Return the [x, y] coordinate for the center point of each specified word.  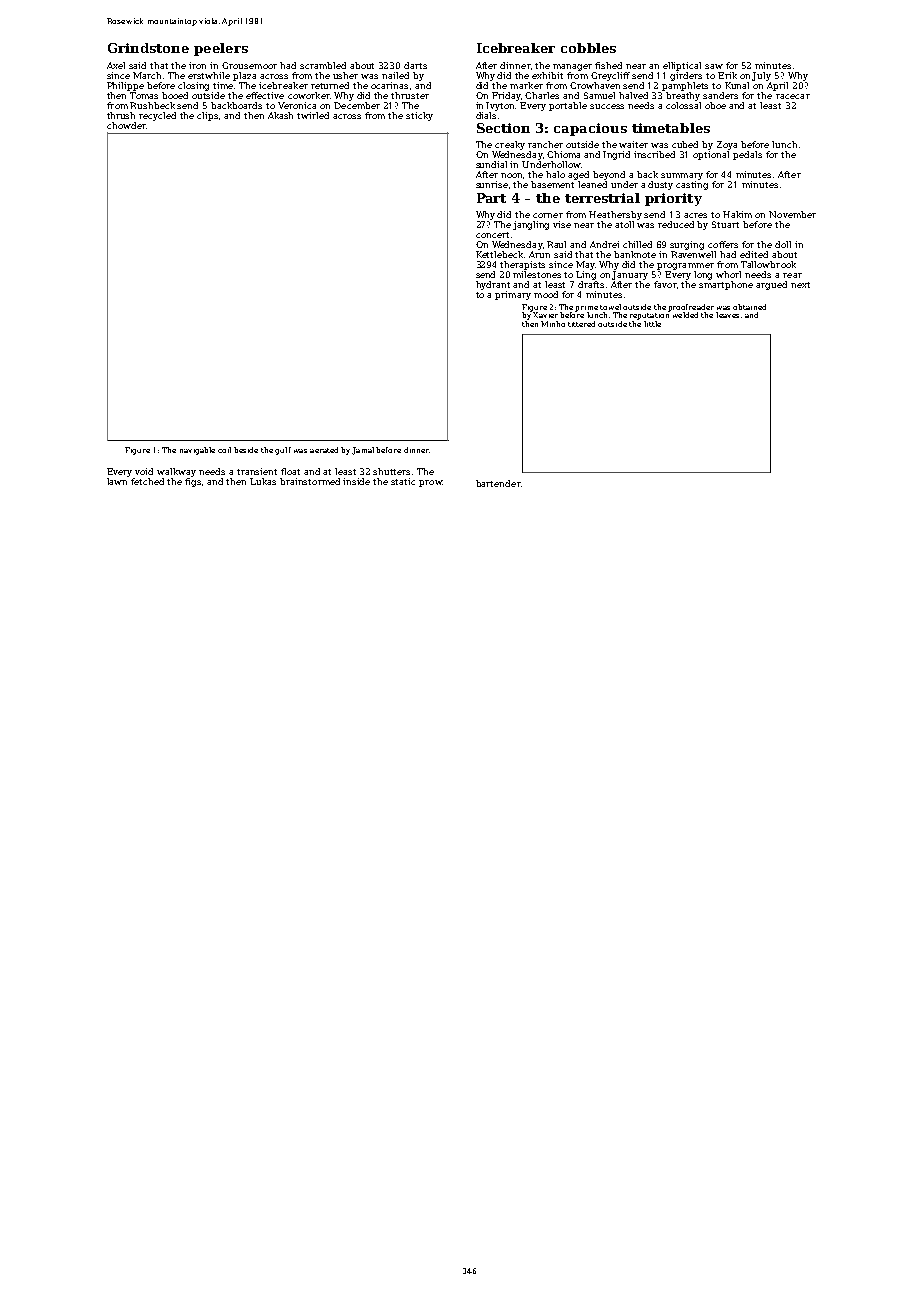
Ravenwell [693, 254]
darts [415, 65]
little [652, 324]
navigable [197, 451]
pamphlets [685, 86]
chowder [126, 125]
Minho [553, 324]
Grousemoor [249, 65]
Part [491, 198]
